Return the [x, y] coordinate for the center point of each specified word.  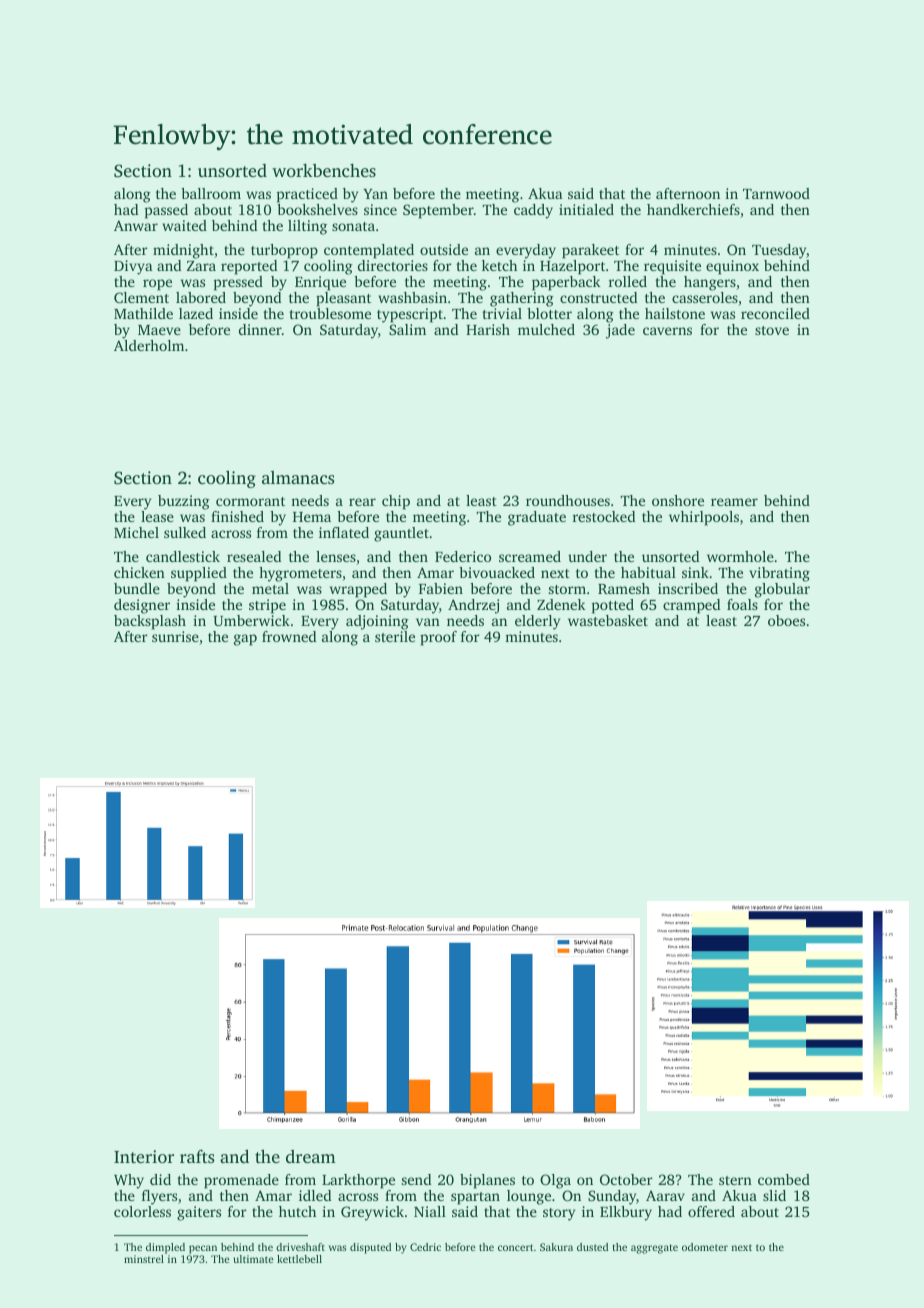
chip [396, 502]
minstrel [144, 1259]
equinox [732, 267]
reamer [734, 502]
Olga [555, 1181]
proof [438, 638]
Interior [144, 1156]
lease [157, 516]
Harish [488, 329]
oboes [786, 620]
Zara [201, 266]
